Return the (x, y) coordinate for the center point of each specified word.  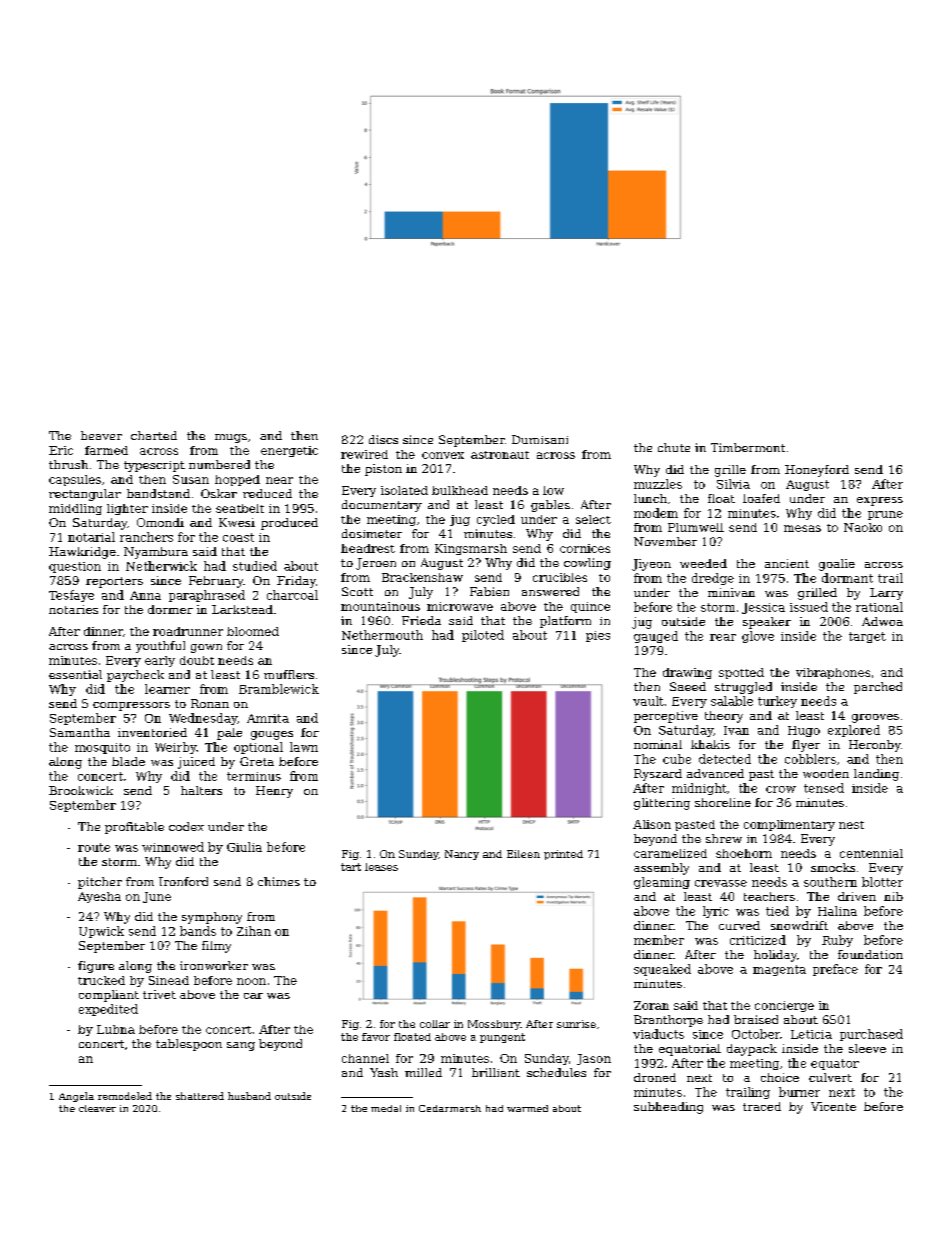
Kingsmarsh (471, 549)
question (75, 567)
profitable (134, 828)
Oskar (219, 493)
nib (893, 896)
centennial (871, 853)
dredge (713, 579)
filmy (216, 947)
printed (563, 855)
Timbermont (748, 447)
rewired (364, 454)
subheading (668, 1108)
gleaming (662, 883)
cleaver (97, 1108)
